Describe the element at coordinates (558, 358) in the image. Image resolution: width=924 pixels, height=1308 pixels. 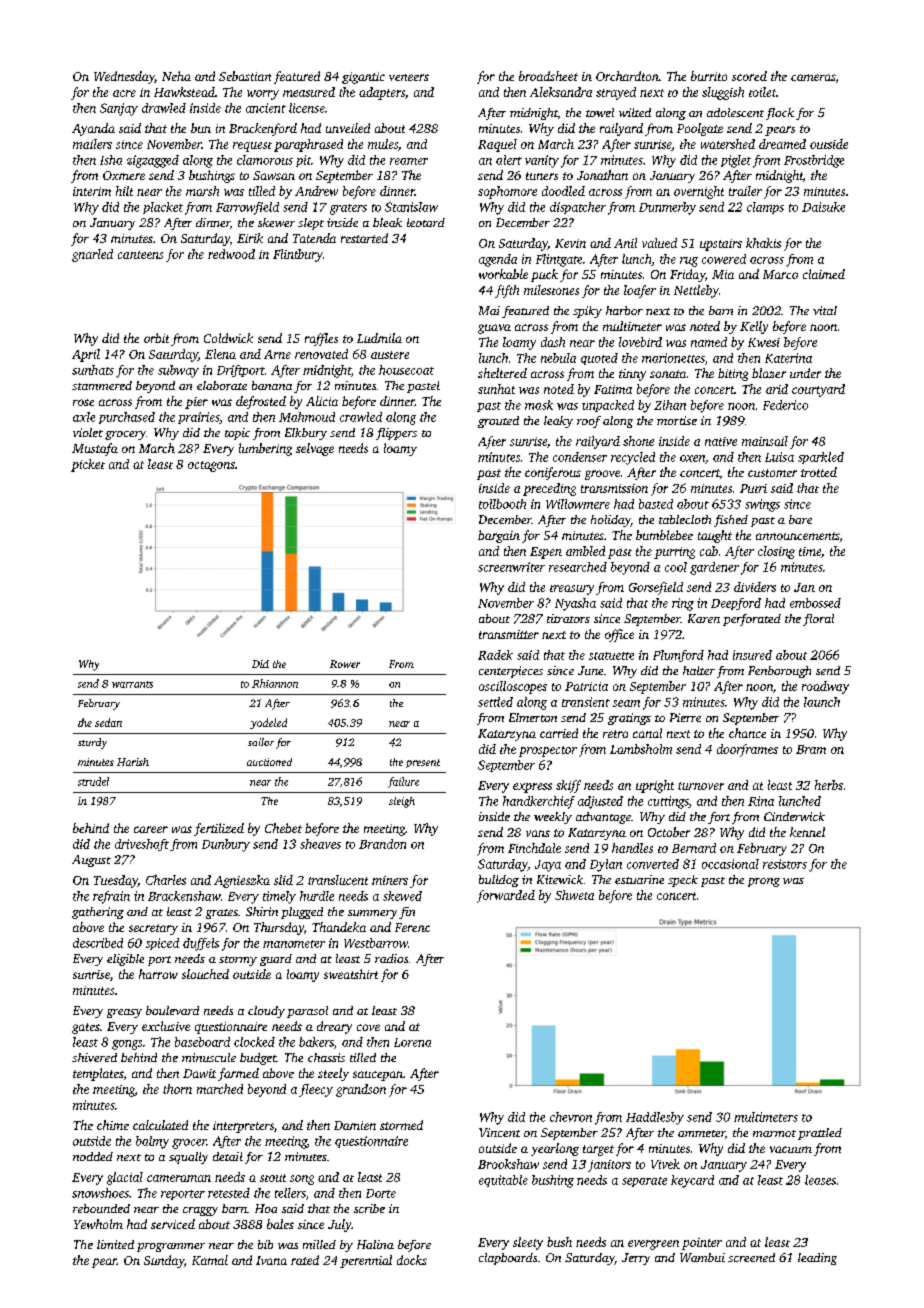
I see `nebula` at that location.
